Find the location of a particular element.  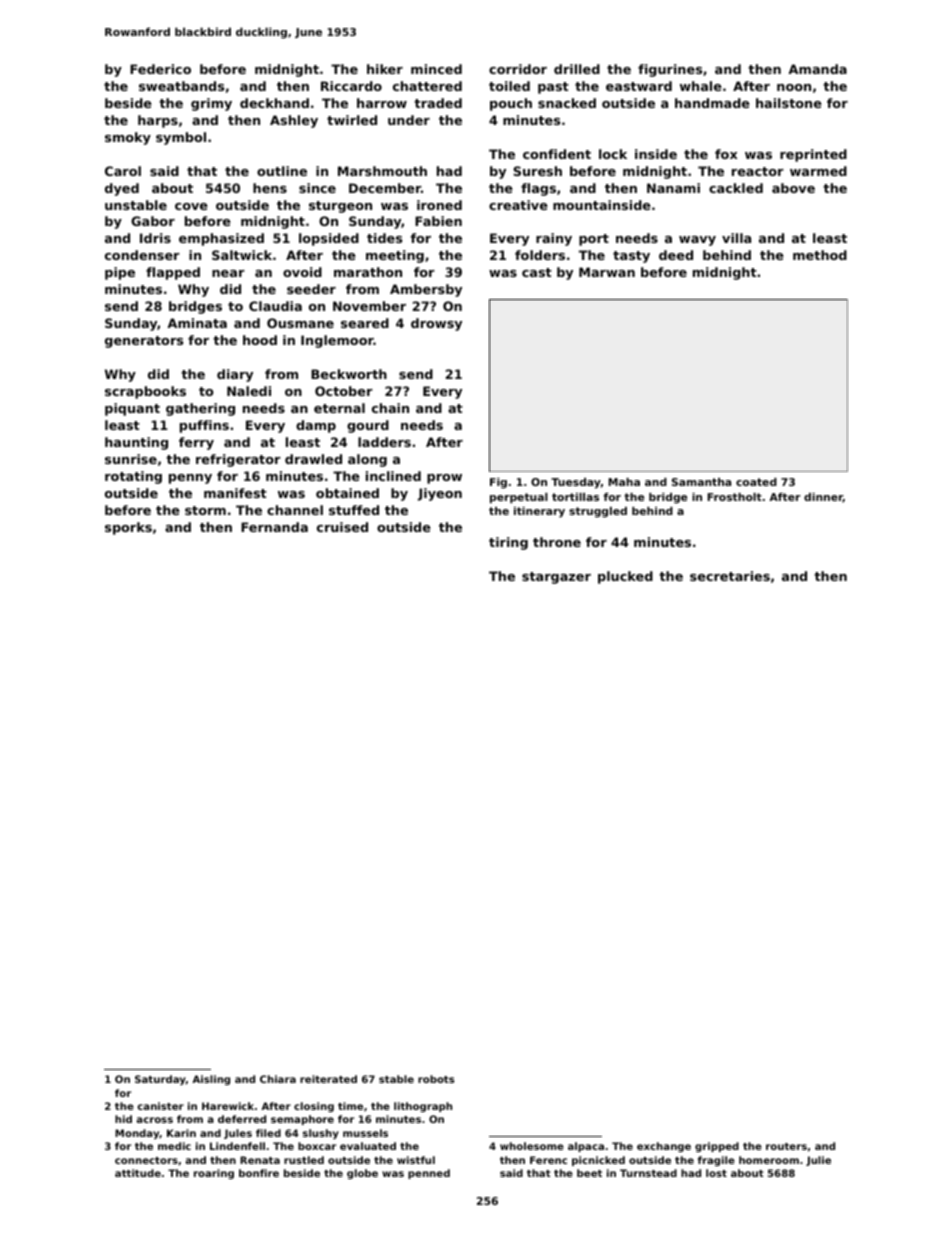

hens is located at coordinates (270, 188).
